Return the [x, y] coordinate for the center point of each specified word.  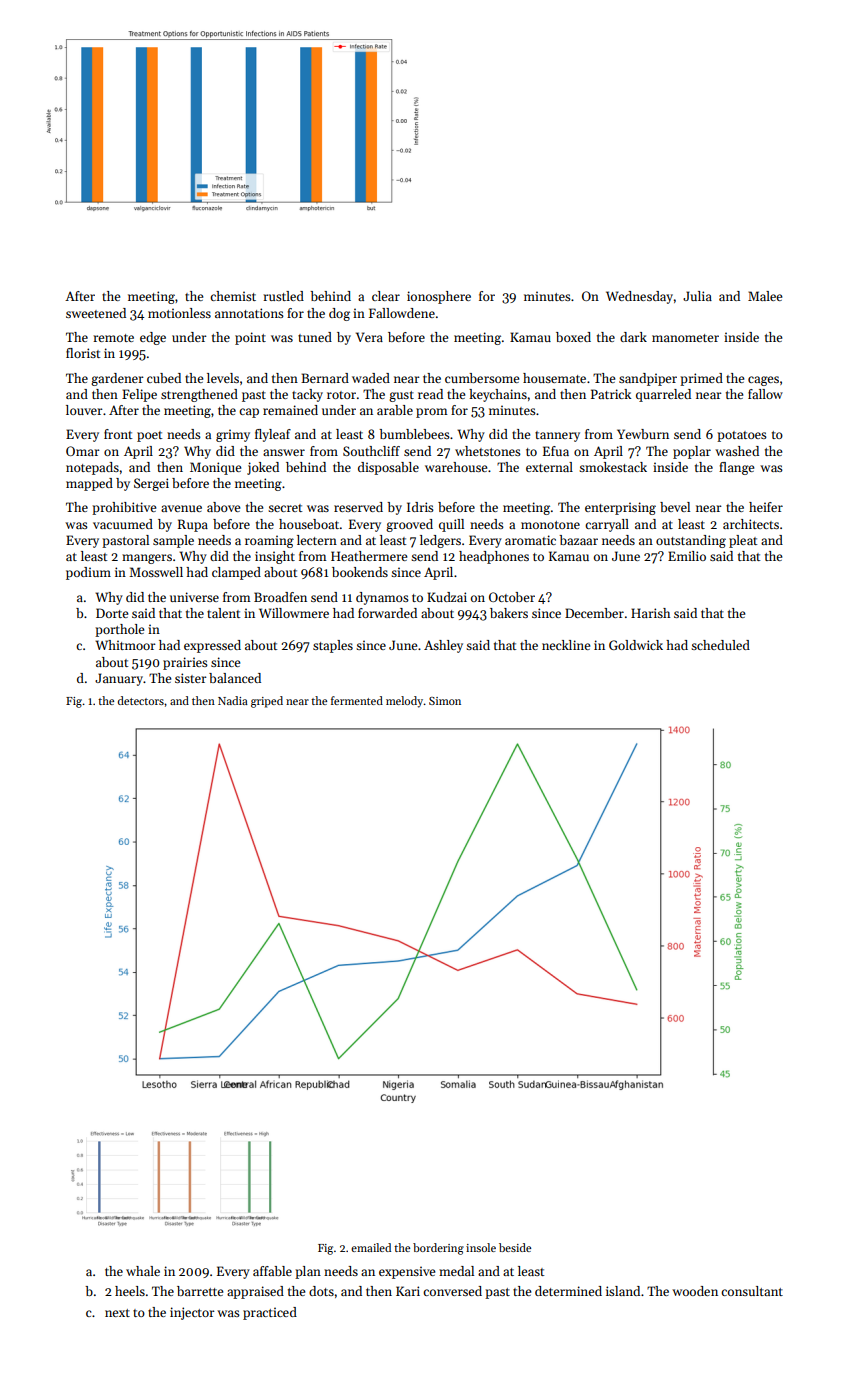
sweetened [96, 313]
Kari [408, 1291]
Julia [697, 296]
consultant [752, 1291]
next [117, 1313]
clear [386, 296]
